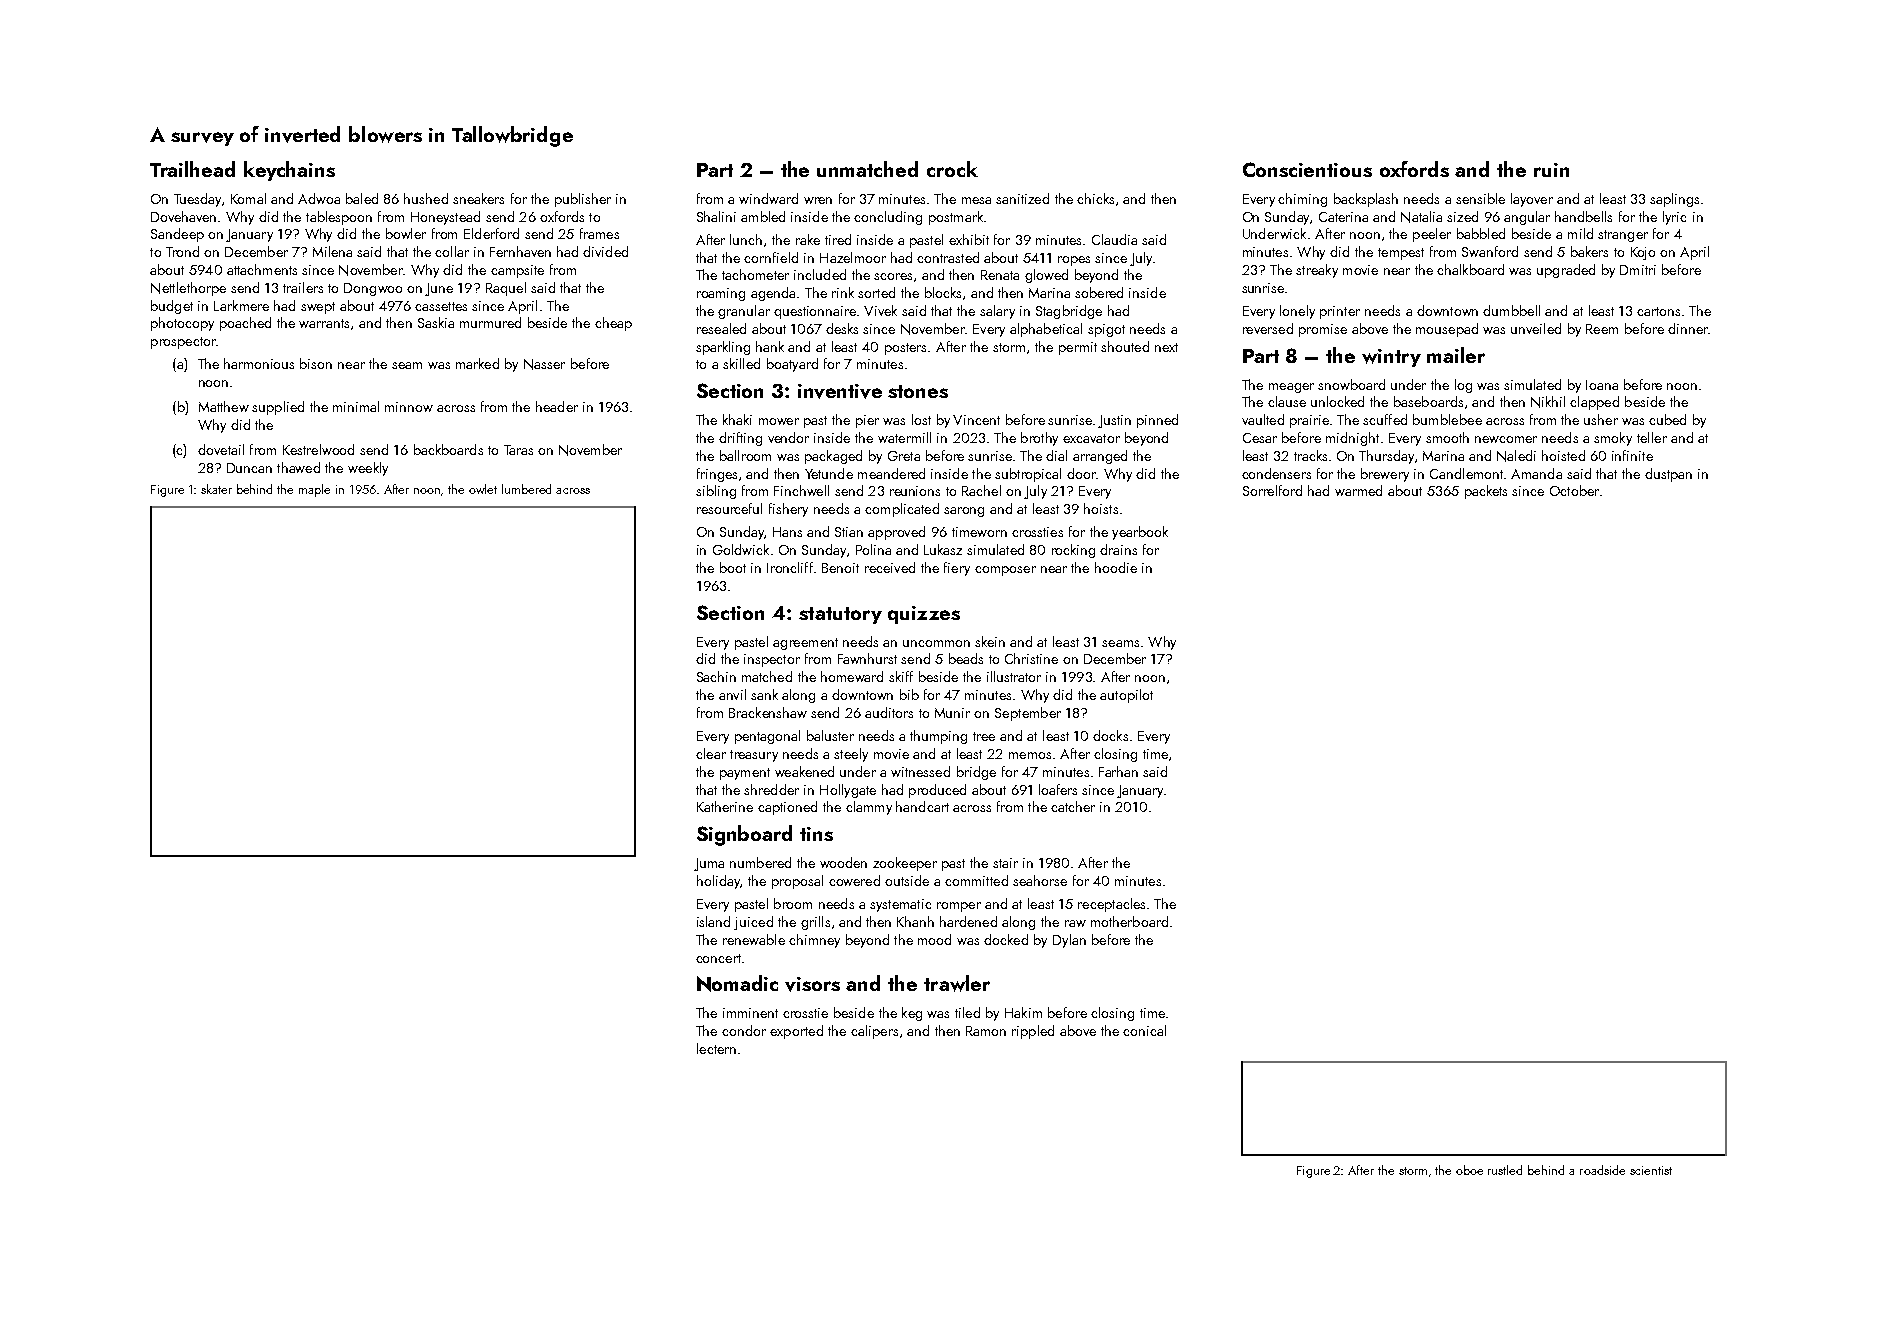  What do you see at coordinates (221, 449) in the document?
I see `dovetail` at bounding box center [221, 449].
